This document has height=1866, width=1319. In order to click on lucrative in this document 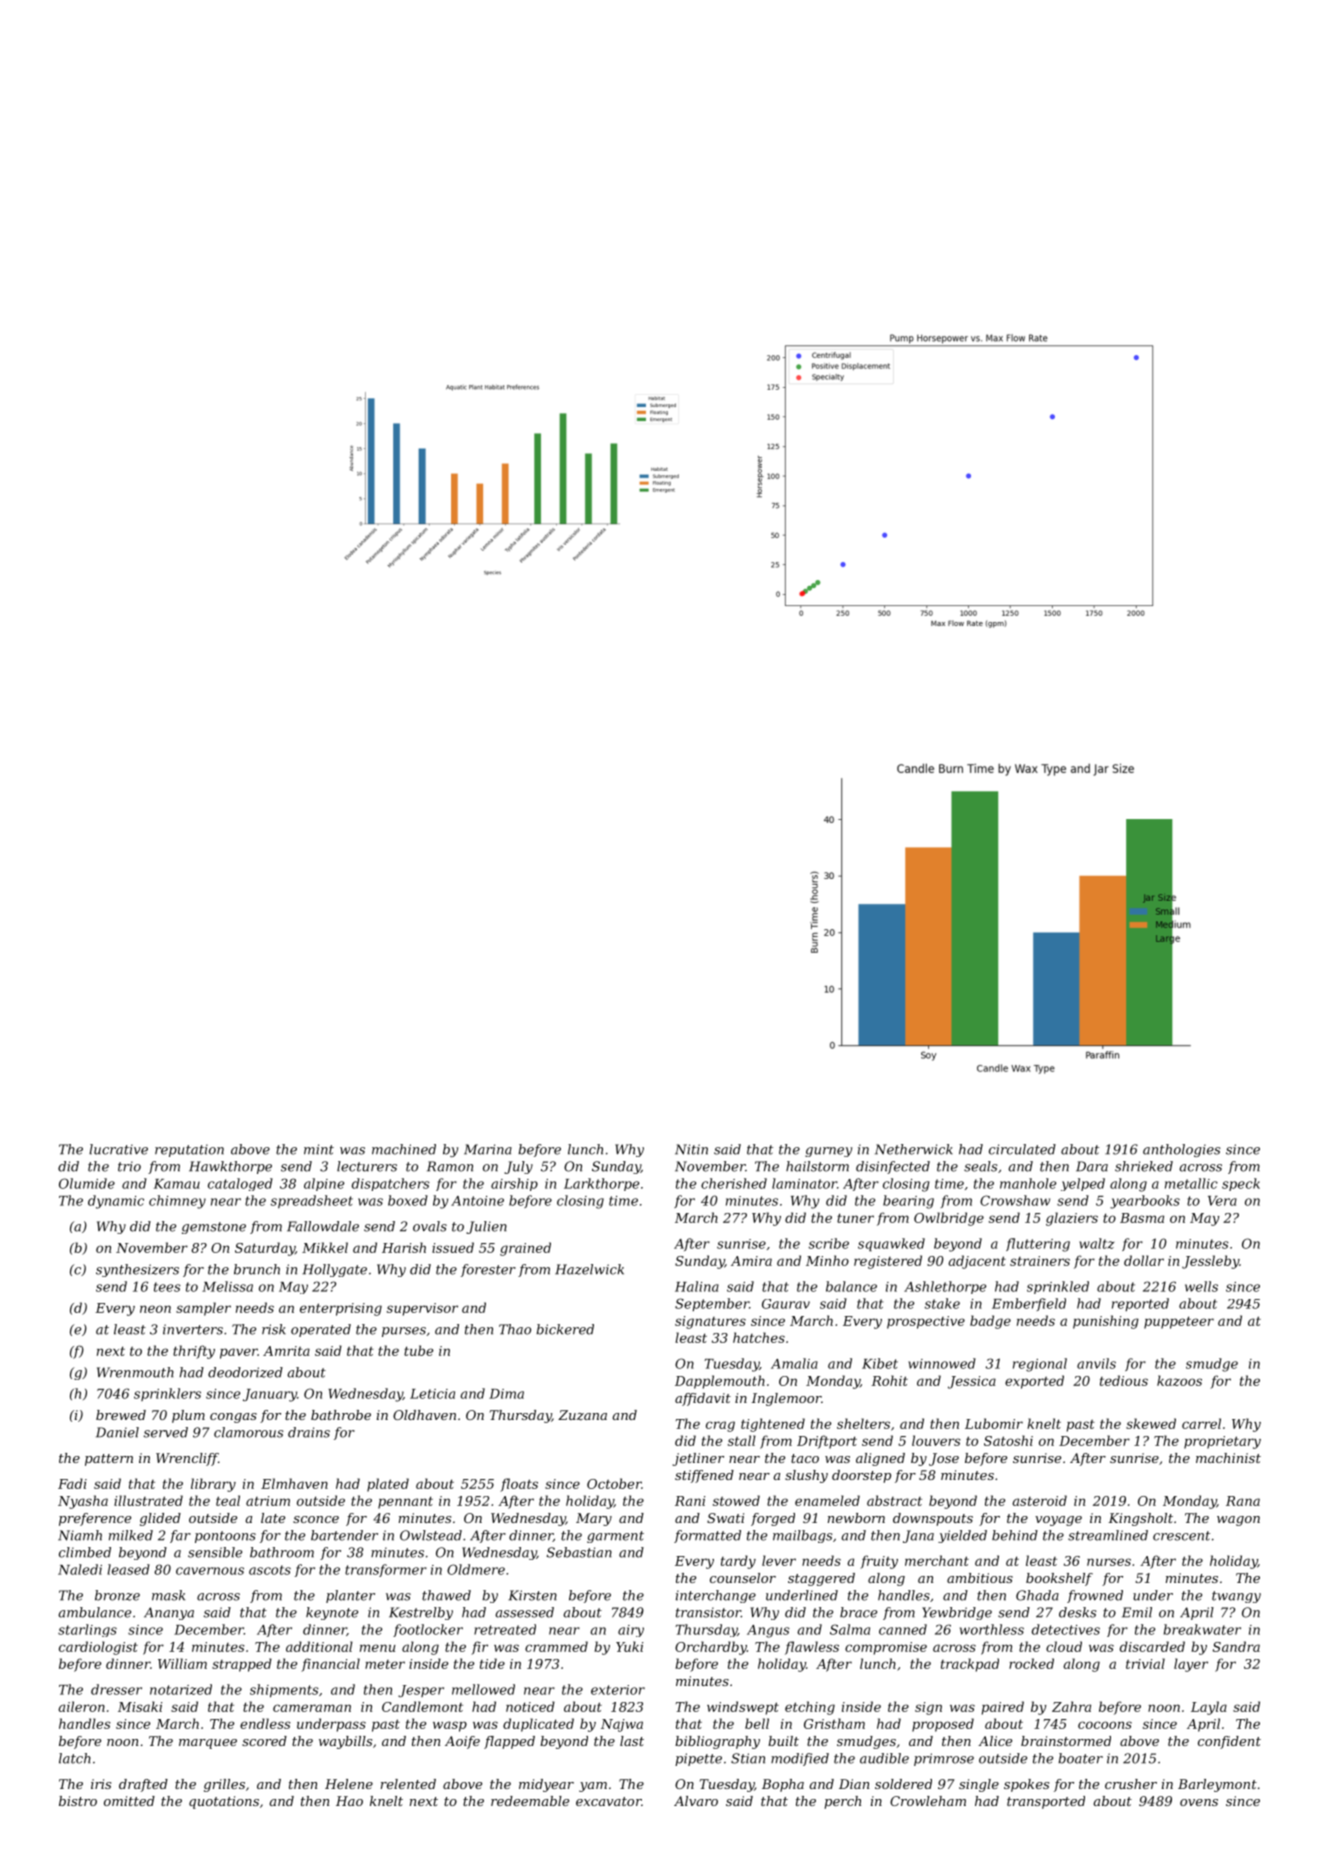, I will do `click(118, 1149)`.
